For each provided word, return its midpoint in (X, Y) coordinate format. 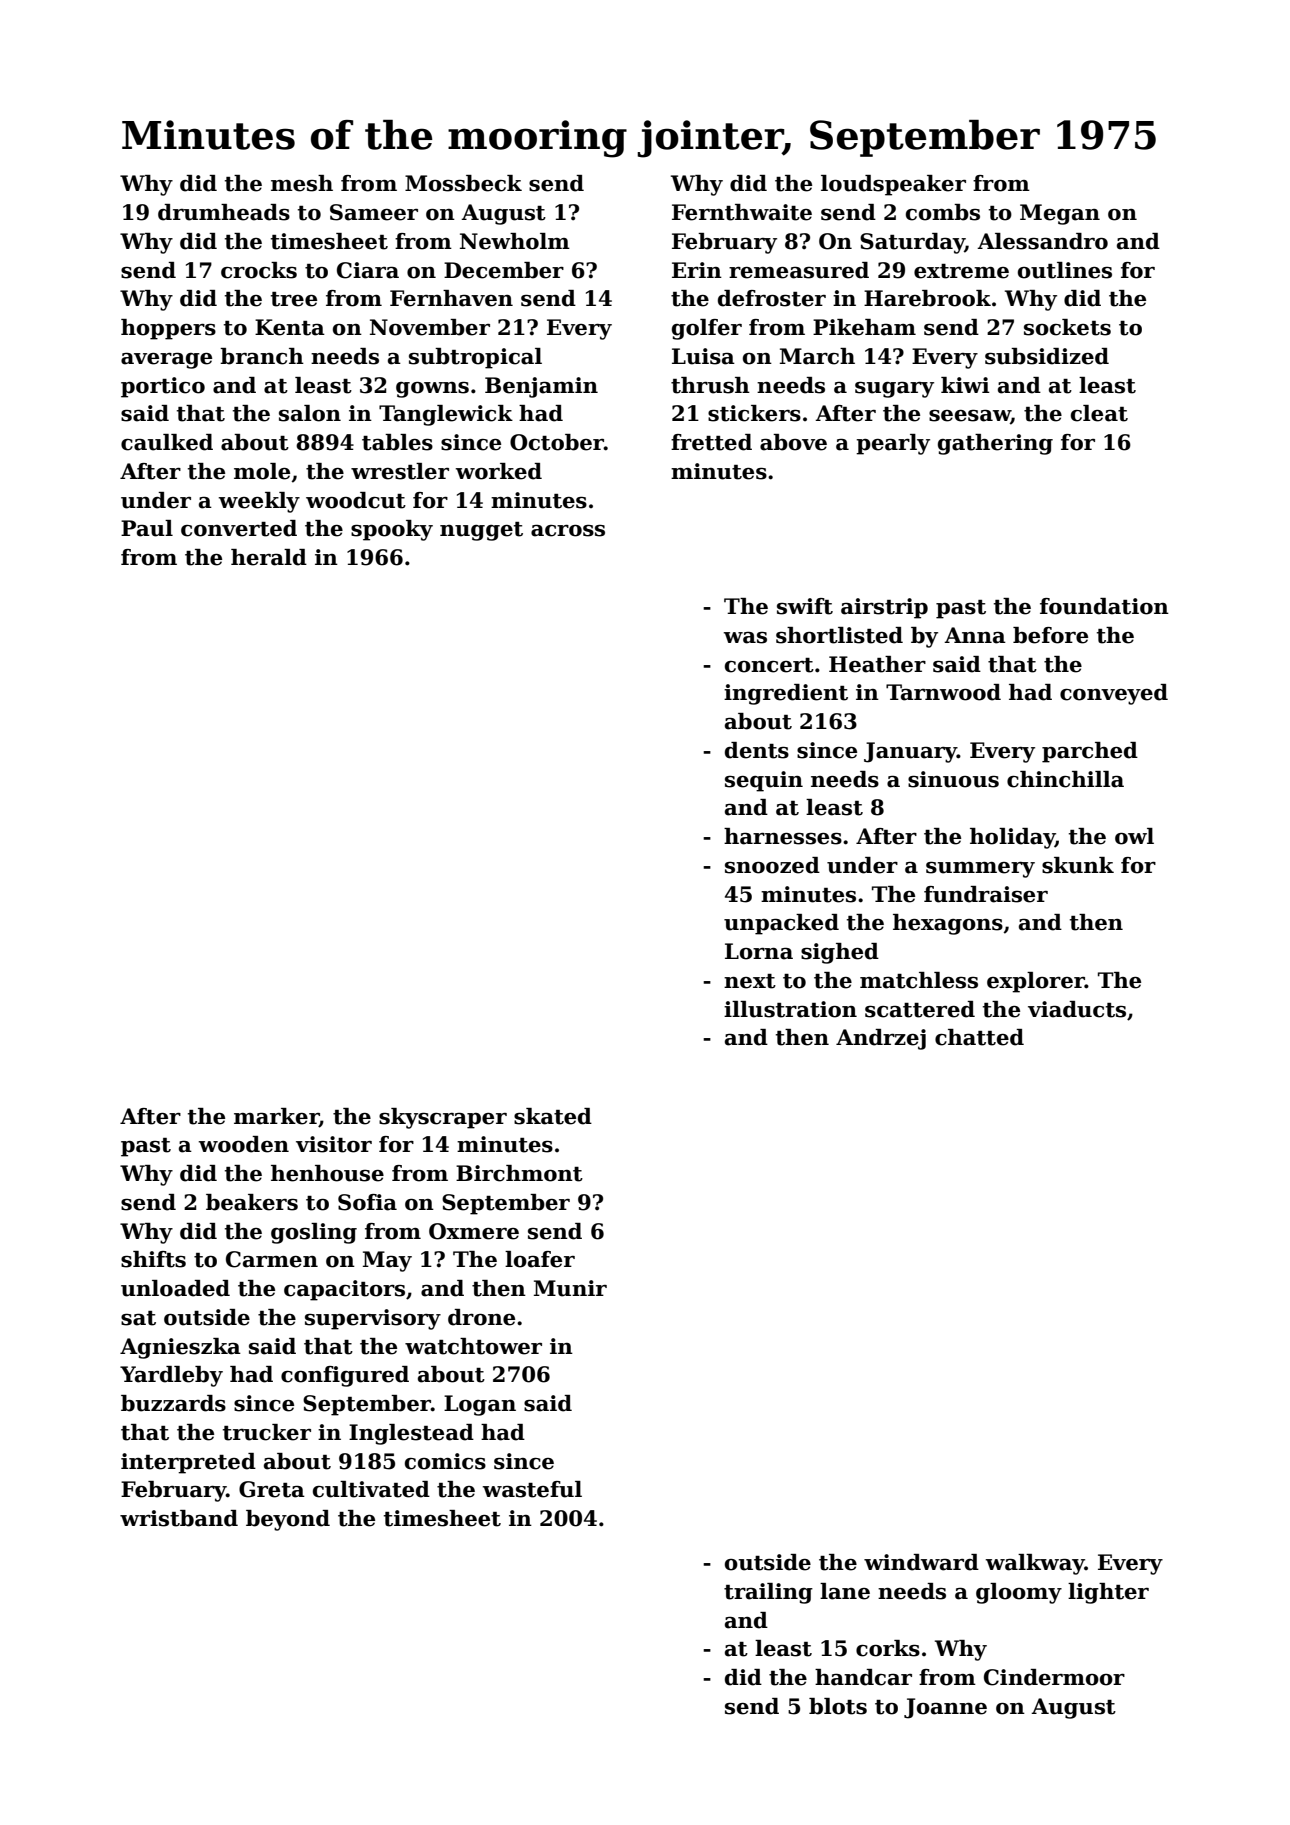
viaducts (1077, 1009)
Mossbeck (463, 183)
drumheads (224, 212)
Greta (272, 1489)
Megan (1060, 214)
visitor (334, 1144)
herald (269, 557)
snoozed (772, 865)
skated (553, 1116)
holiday (1012, 838)
